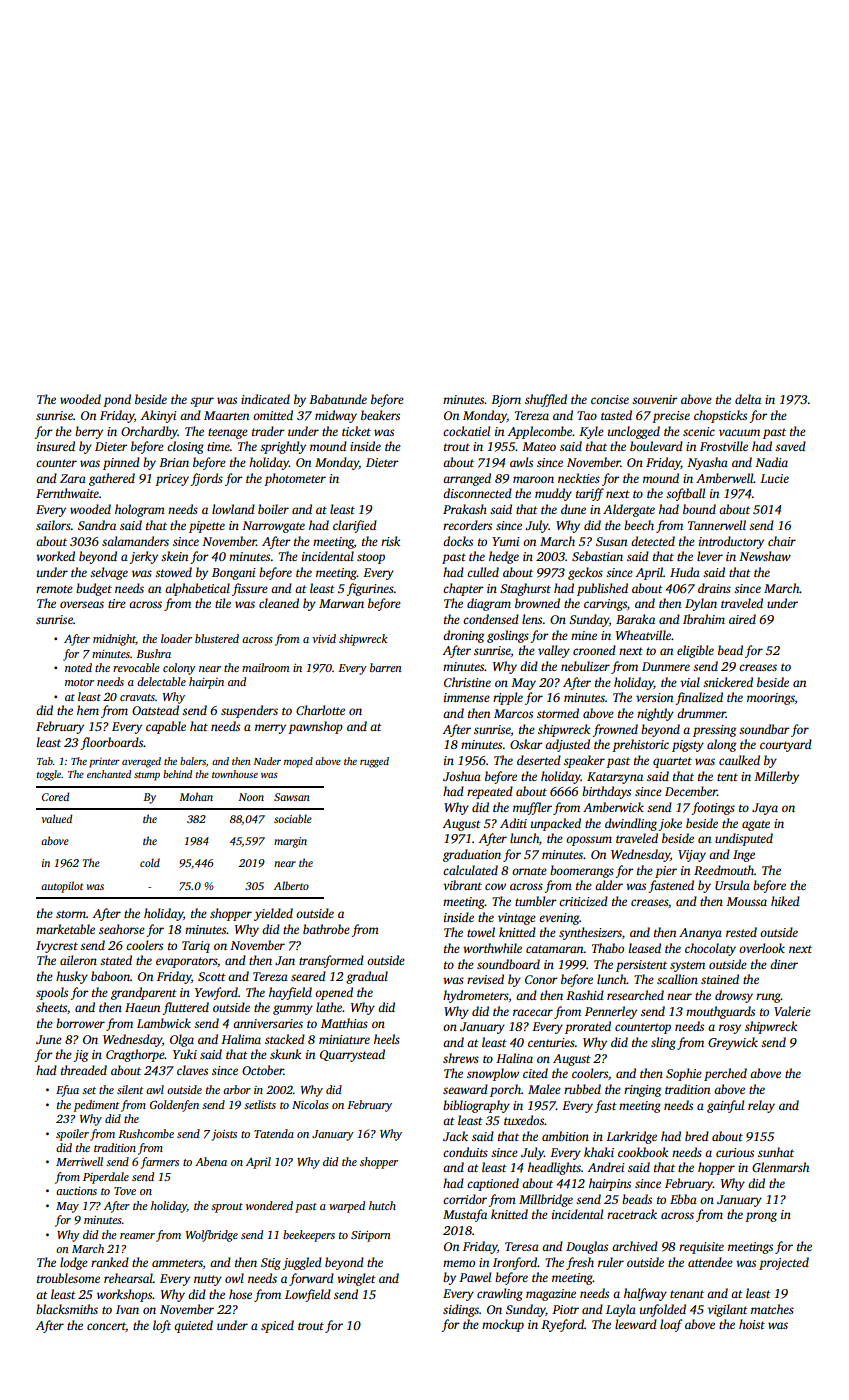 The image size is (849, 1400). Describe the element at coordinates (166, 727) in the screenshot. I see `capable` at that location.
